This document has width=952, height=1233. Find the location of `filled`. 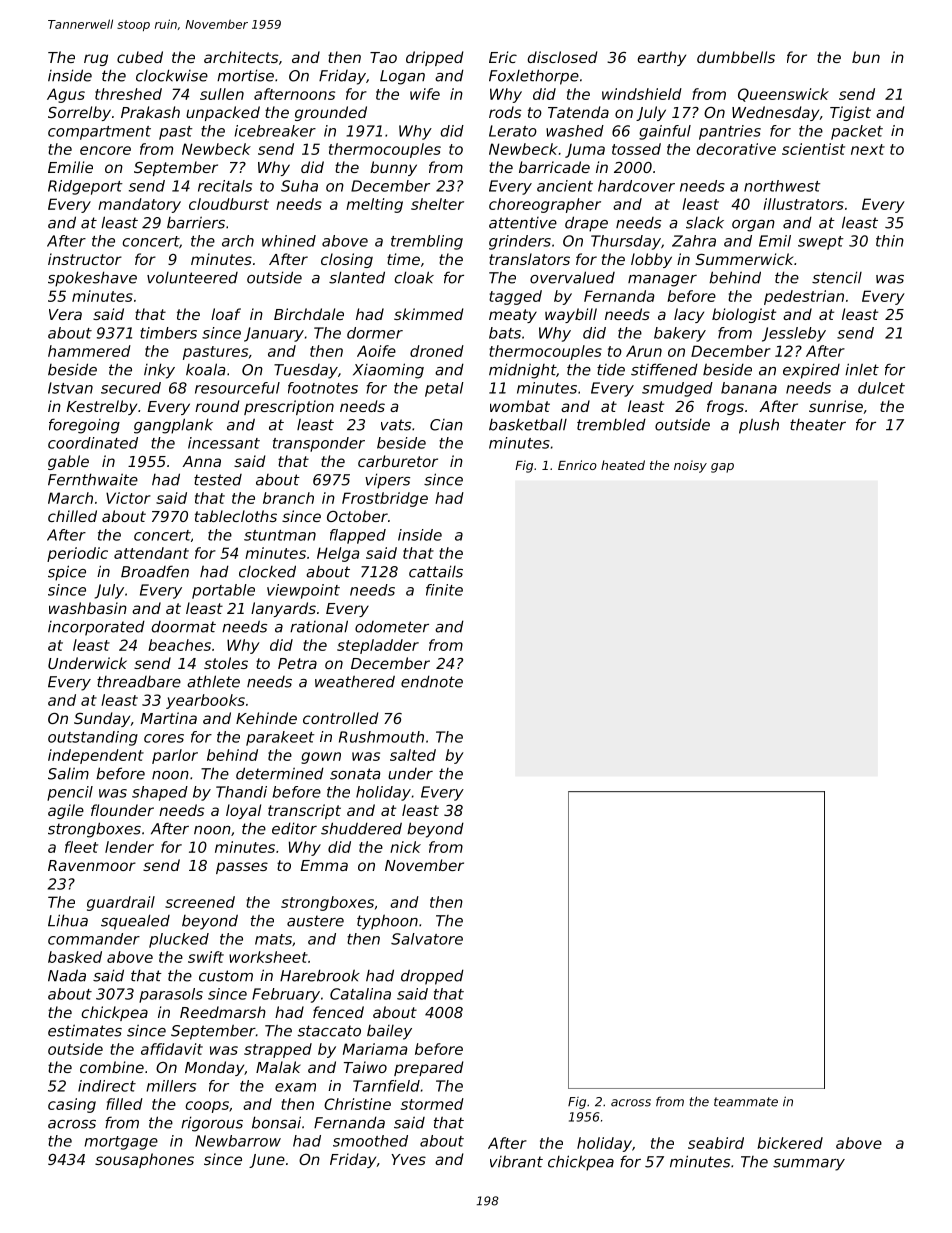

filled is located at coordinates (124, 1104).
